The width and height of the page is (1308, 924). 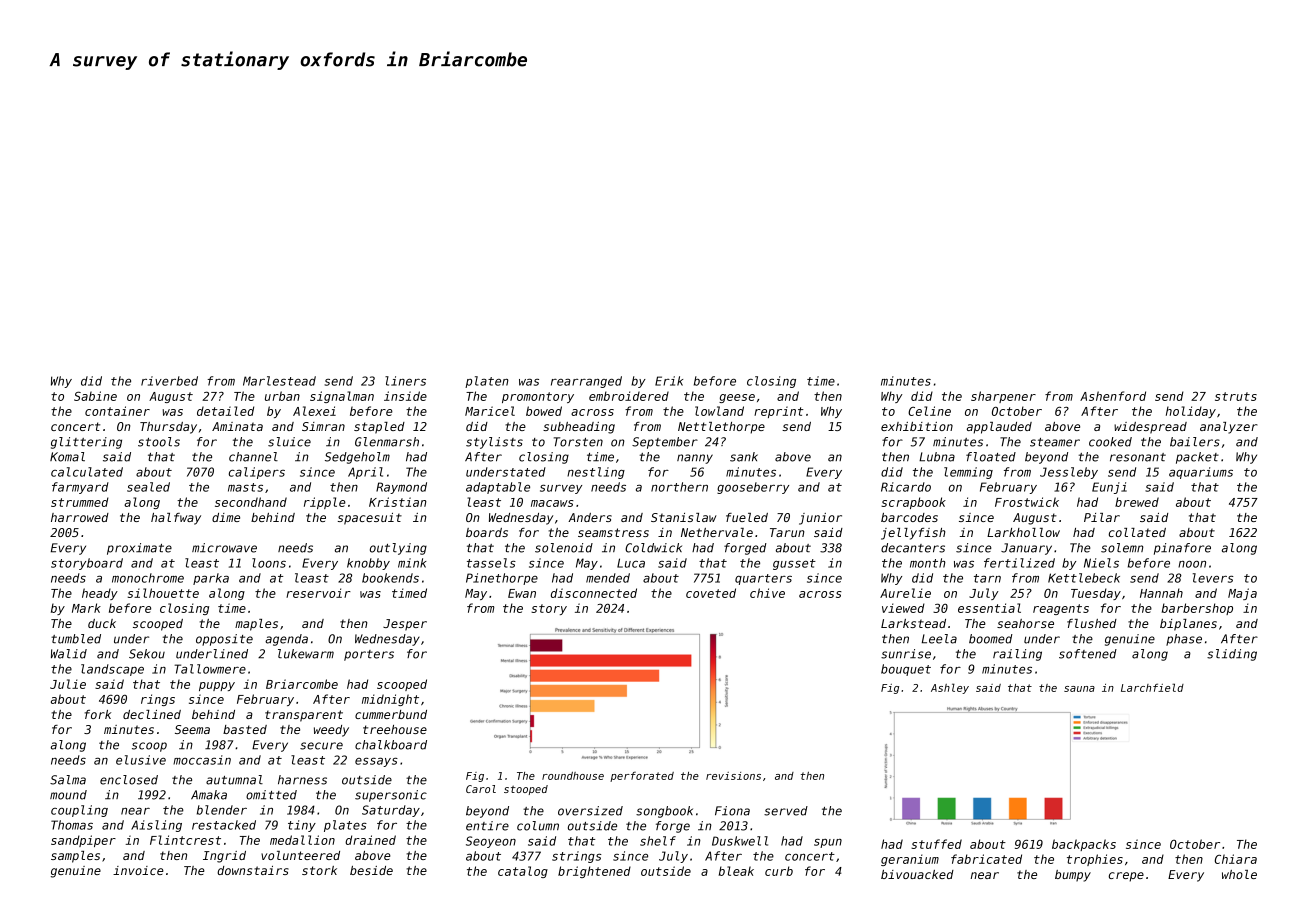 What do you see at coordinates (390, 578) in the page?
I see `bookends` at bounding box center [390, 578].
